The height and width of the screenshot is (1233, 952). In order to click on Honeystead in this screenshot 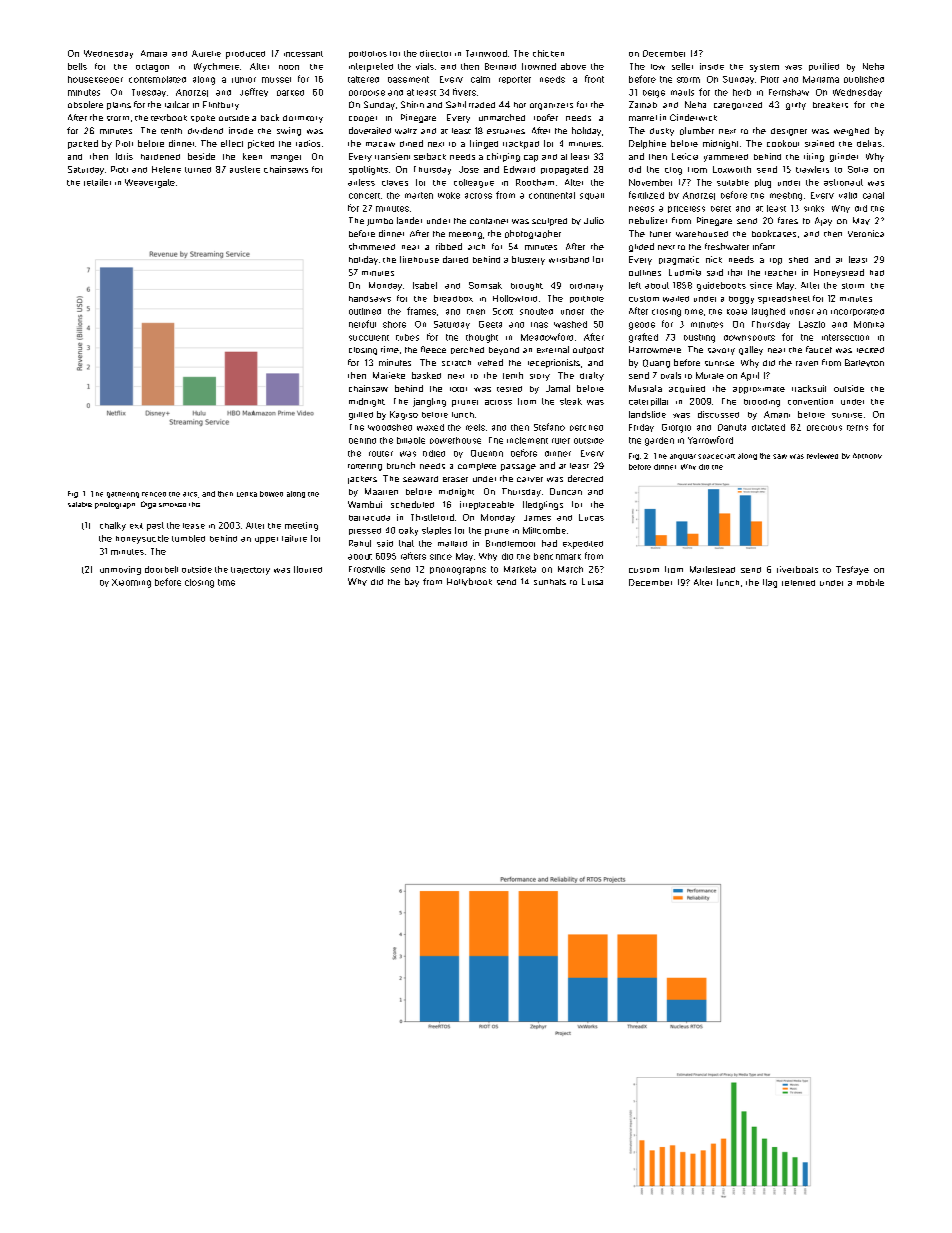, I will do `click(839, 273)`.
